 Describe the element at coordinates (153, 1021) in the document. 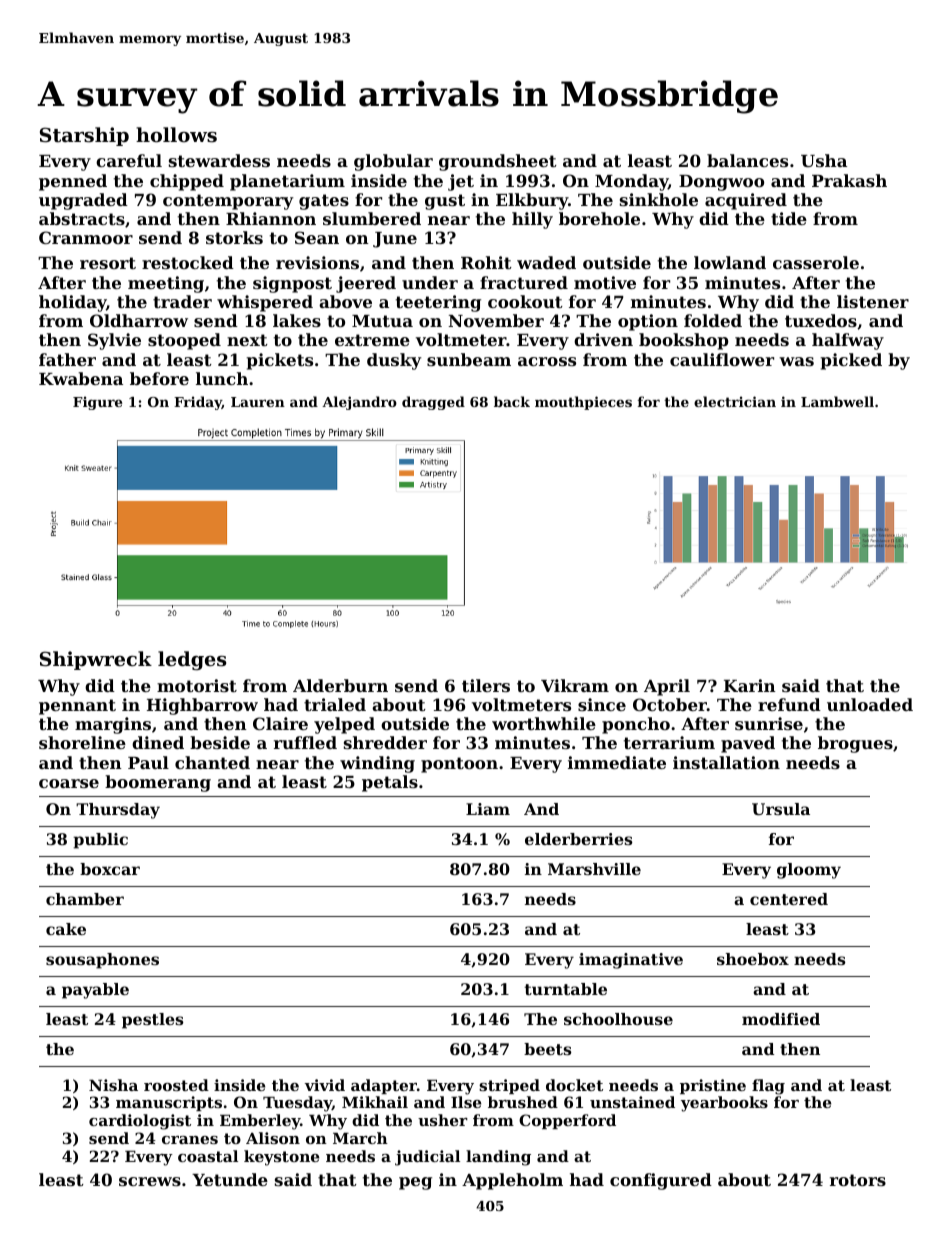

I see `pestles` at that location.
